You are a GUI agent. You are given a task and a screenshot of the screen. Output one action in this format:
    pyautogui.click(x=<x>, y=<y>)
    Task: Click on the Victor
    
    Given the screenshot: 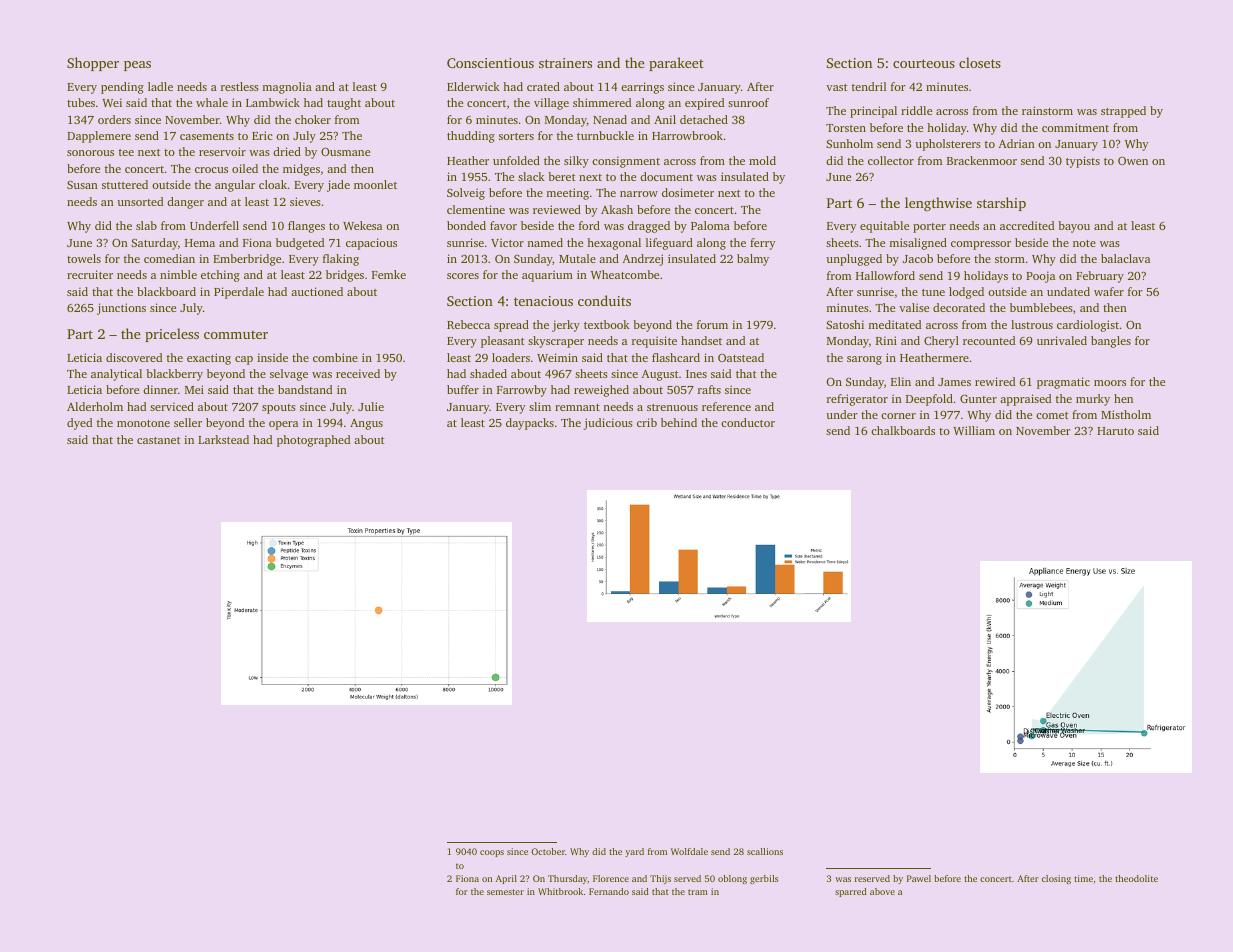 What is the action you would take?
    pyautogui.click(x=507, y=242)
